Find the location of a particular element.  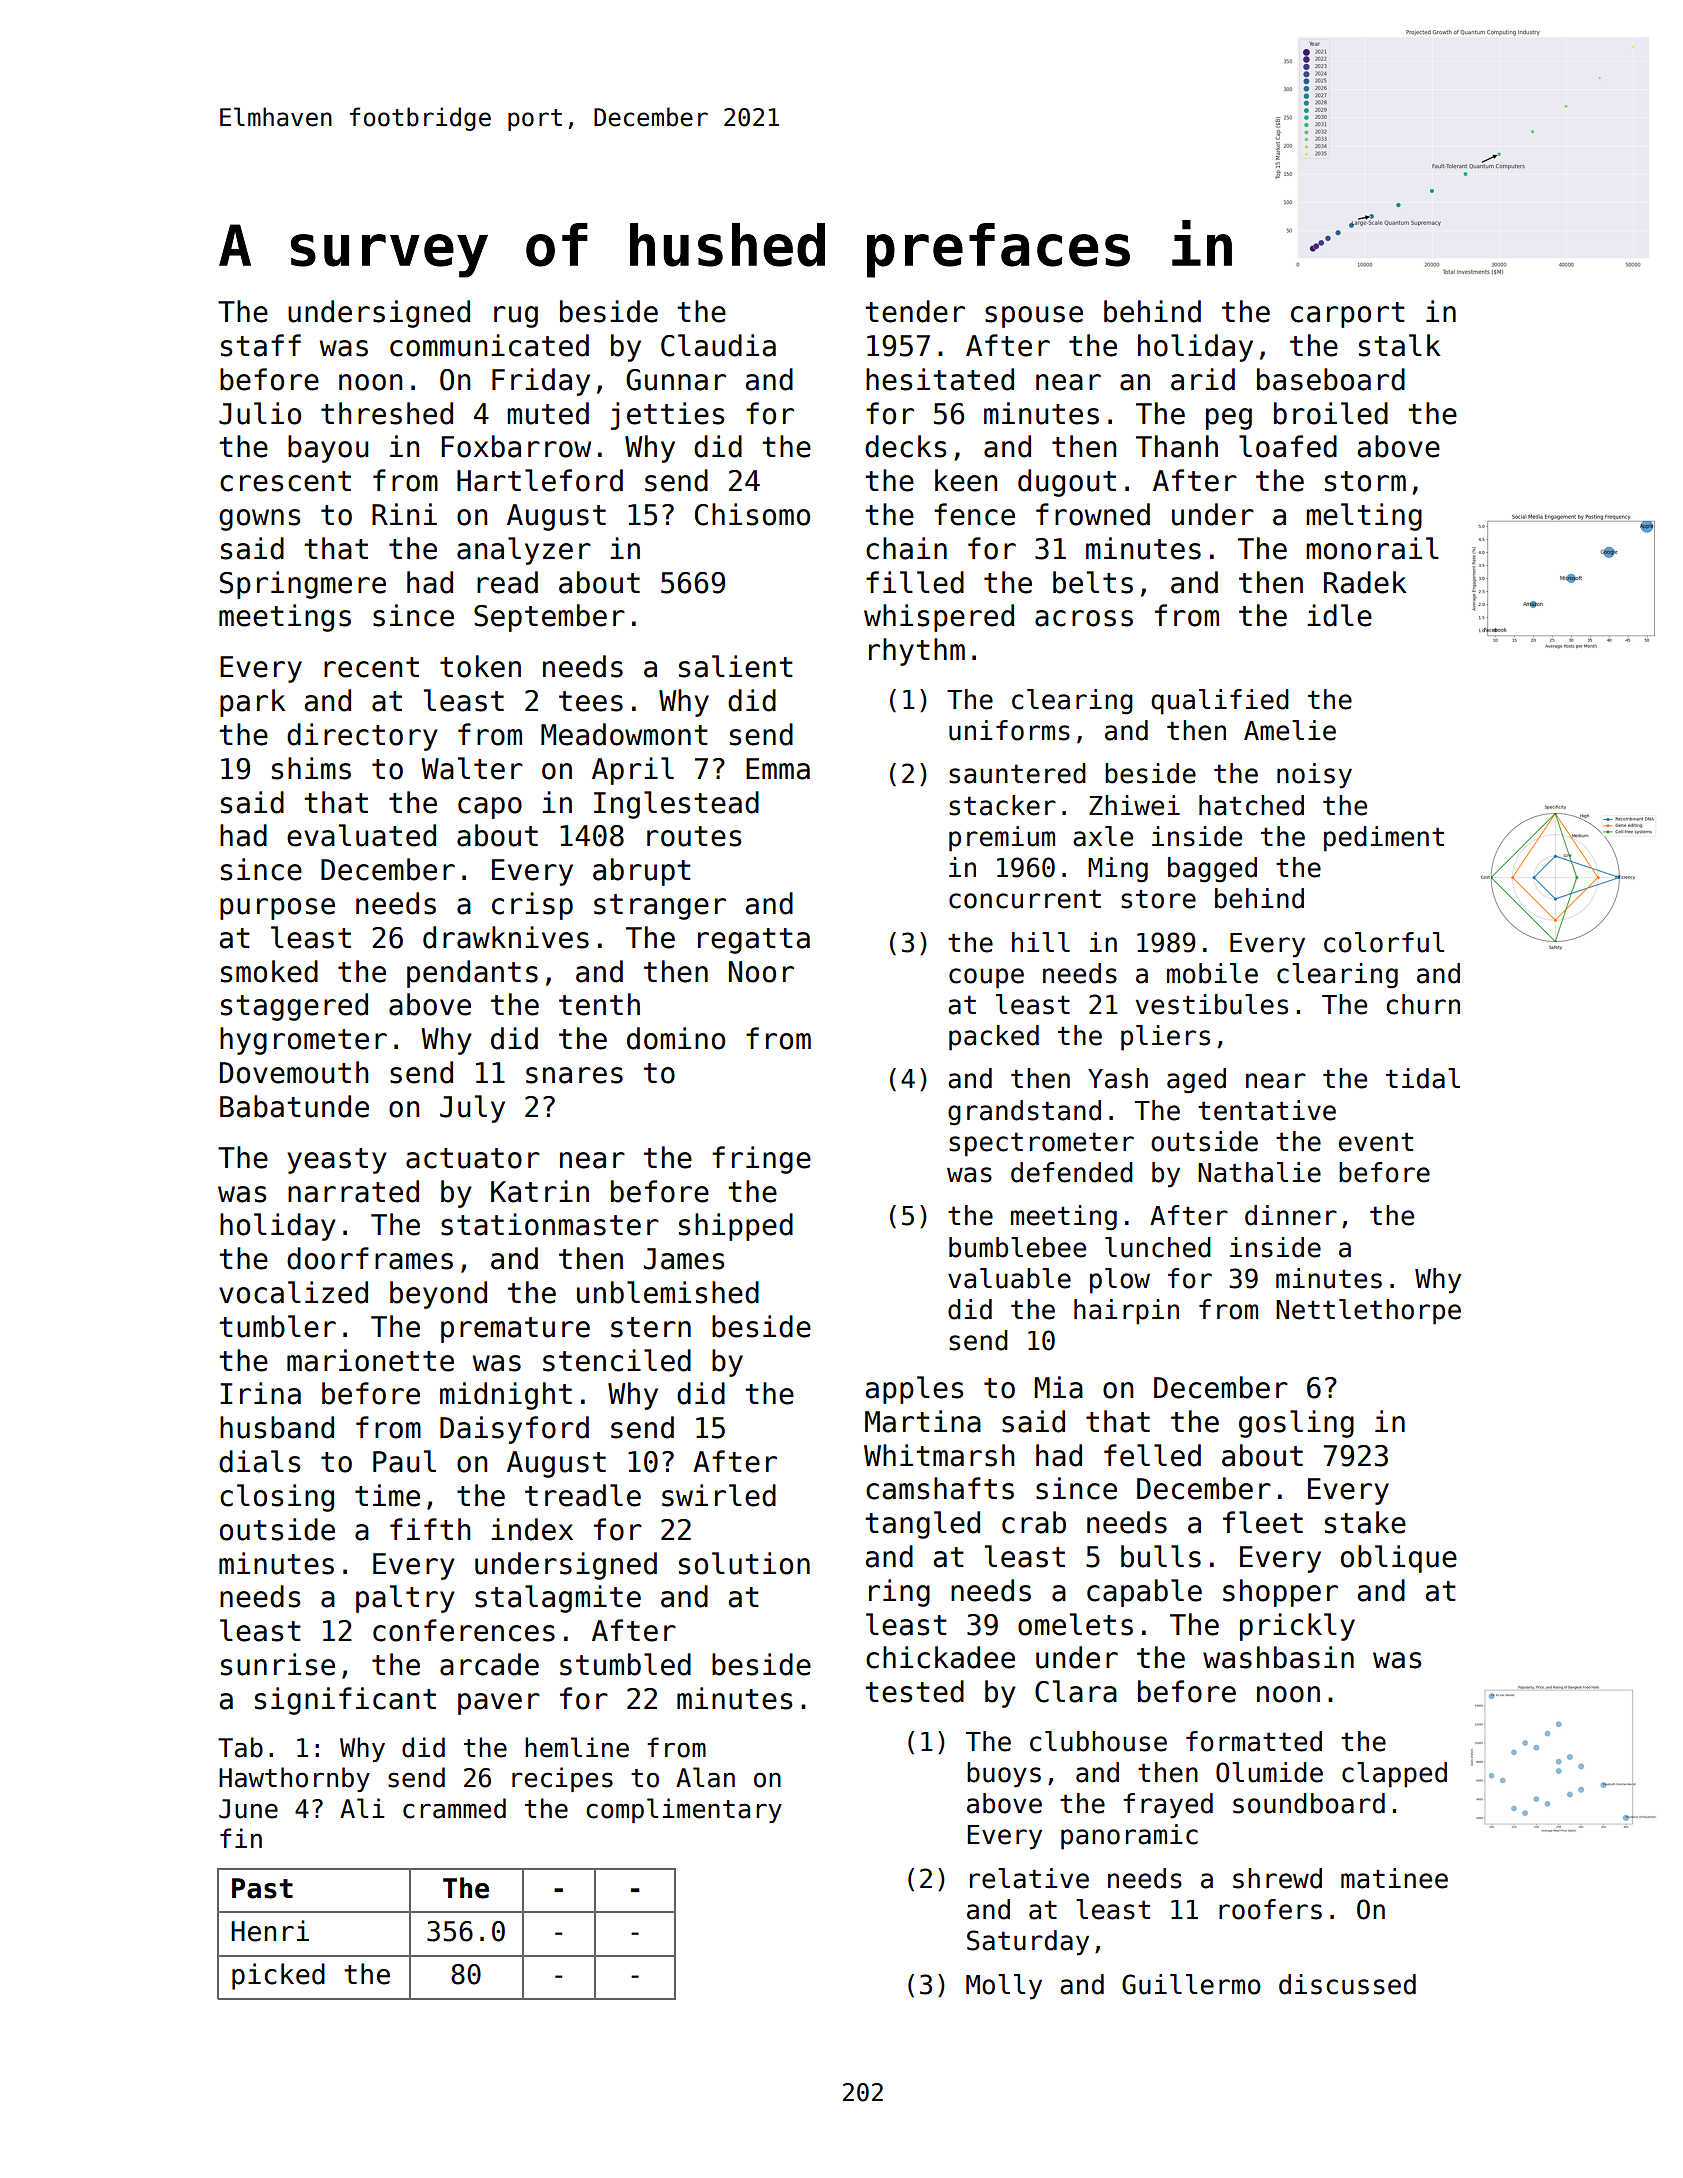

dugout is located at coordinates (1067, 483).
